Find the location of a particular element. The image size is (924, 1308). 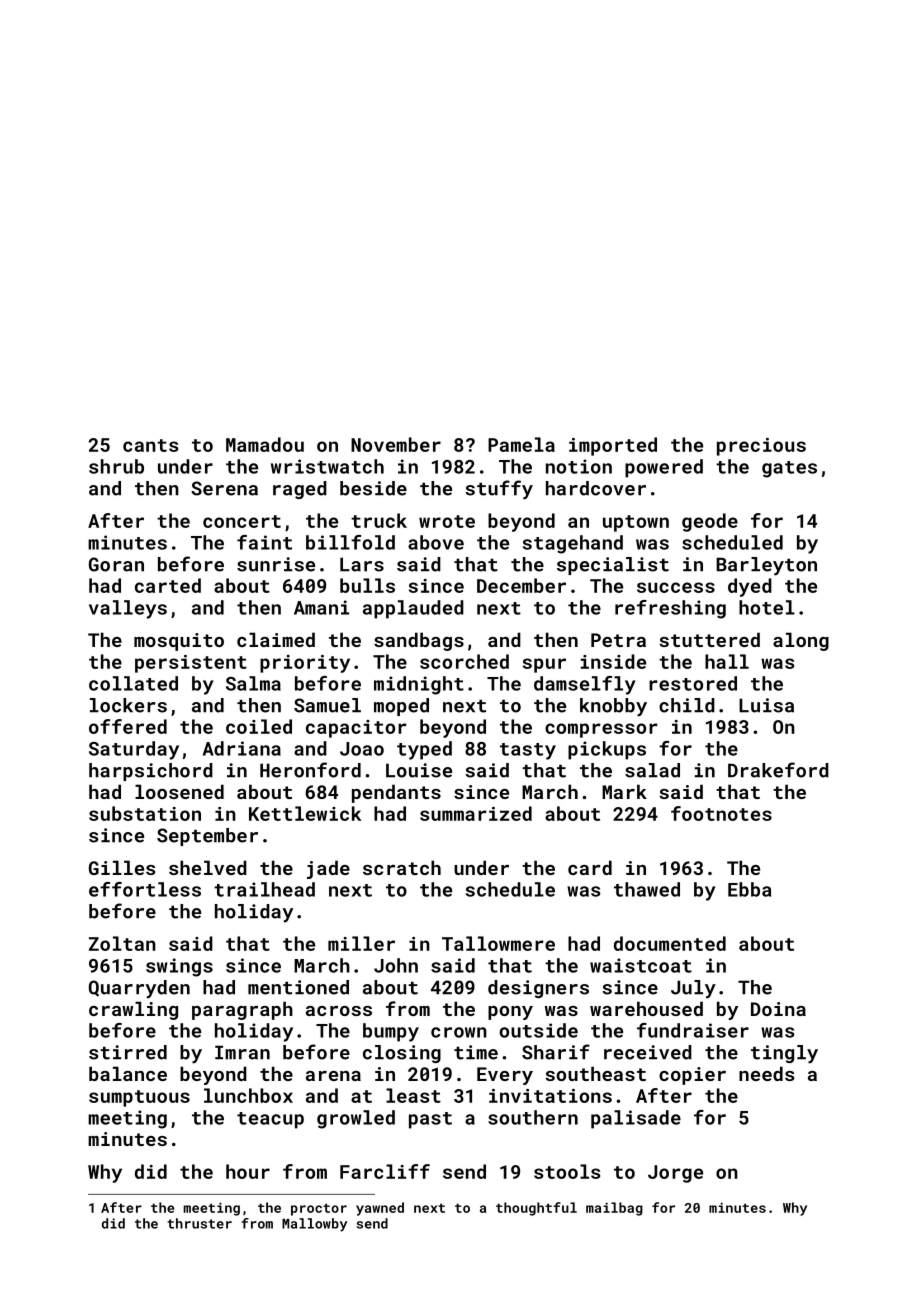

November is located at coordinates (396, 444).
